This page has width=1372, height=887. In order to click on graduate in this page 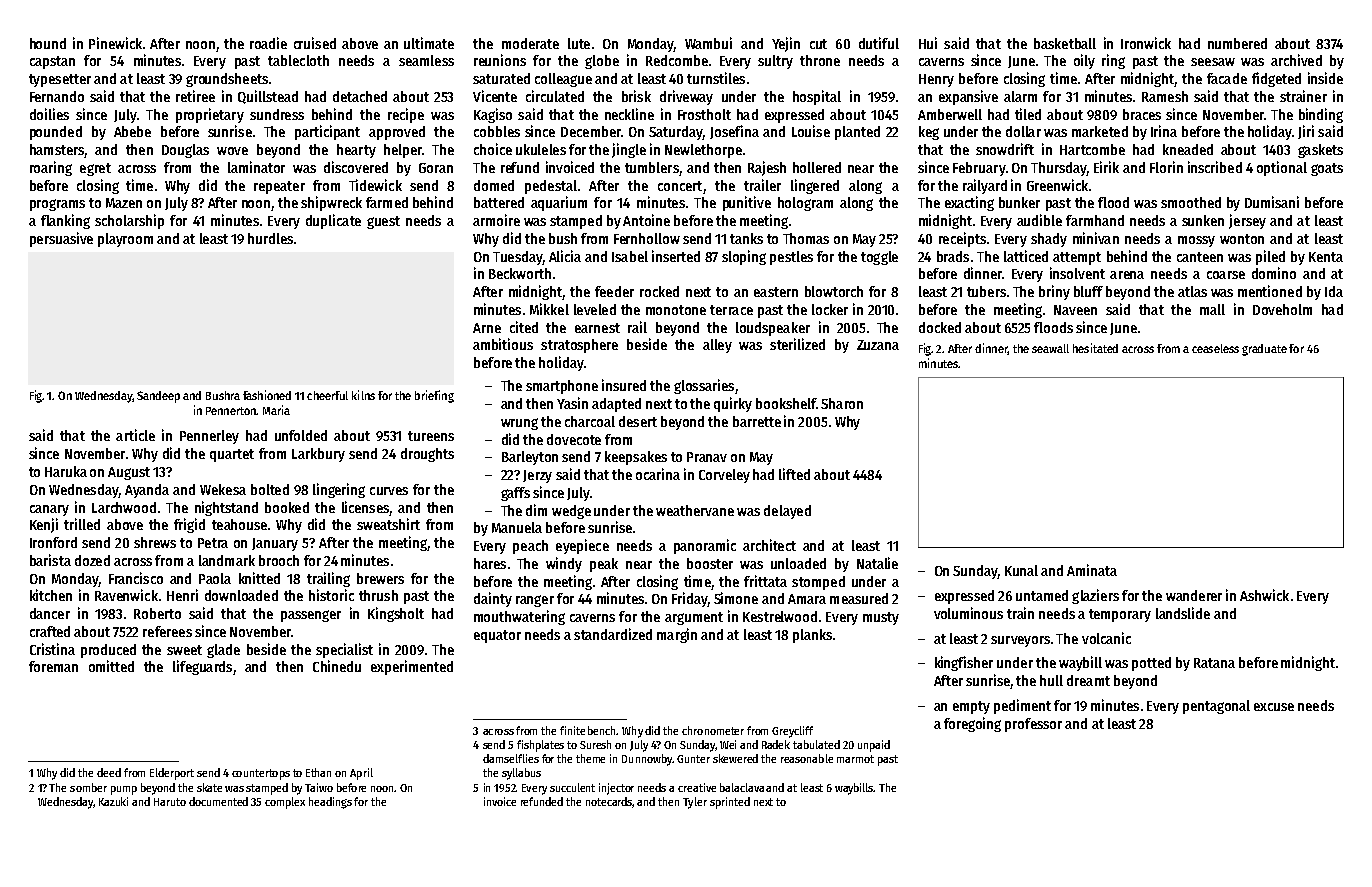, I will do `click(1264, 350)`.
